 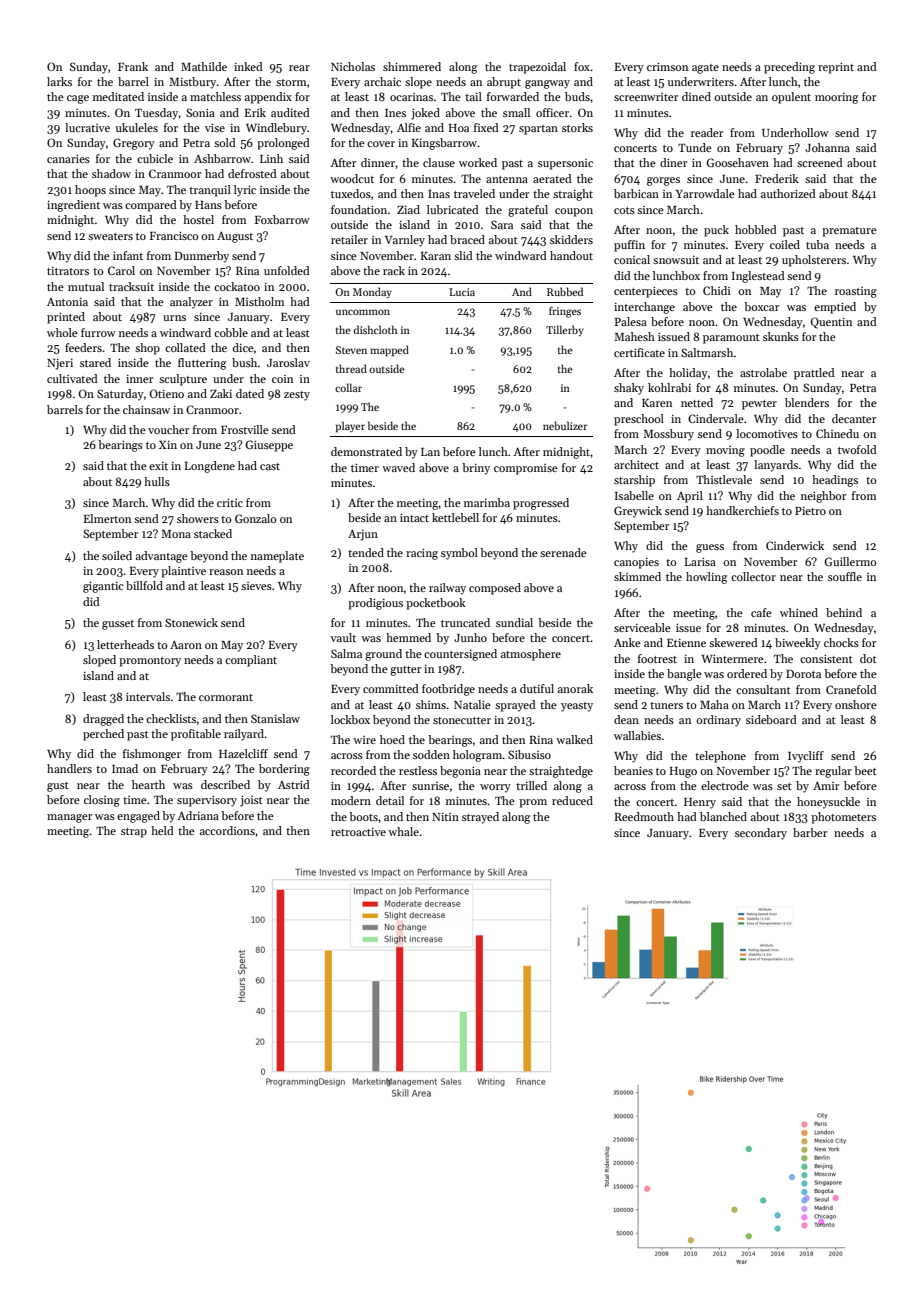 What do you see at coordinates (133, 66) in the screenshot?
I see `Frank` at bounding box center [133, 66].
